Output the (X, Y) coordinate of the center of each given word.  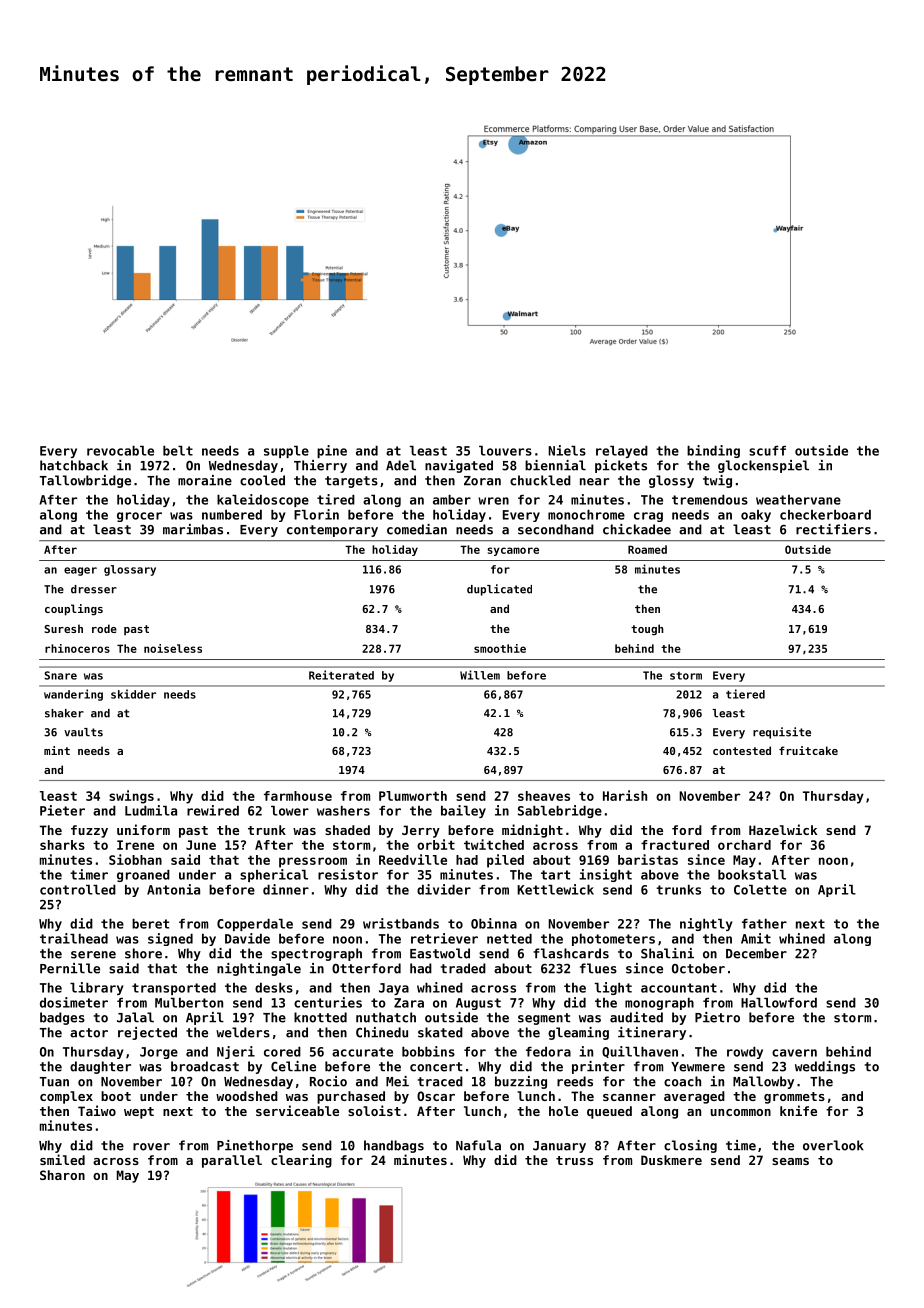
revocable (120, 451)
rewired (213, 810)
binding (713, 451)
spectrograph (316, 954)
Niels (567, 450)
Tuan (54, 1082)
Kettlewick (555, 889)
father (764, 924)
